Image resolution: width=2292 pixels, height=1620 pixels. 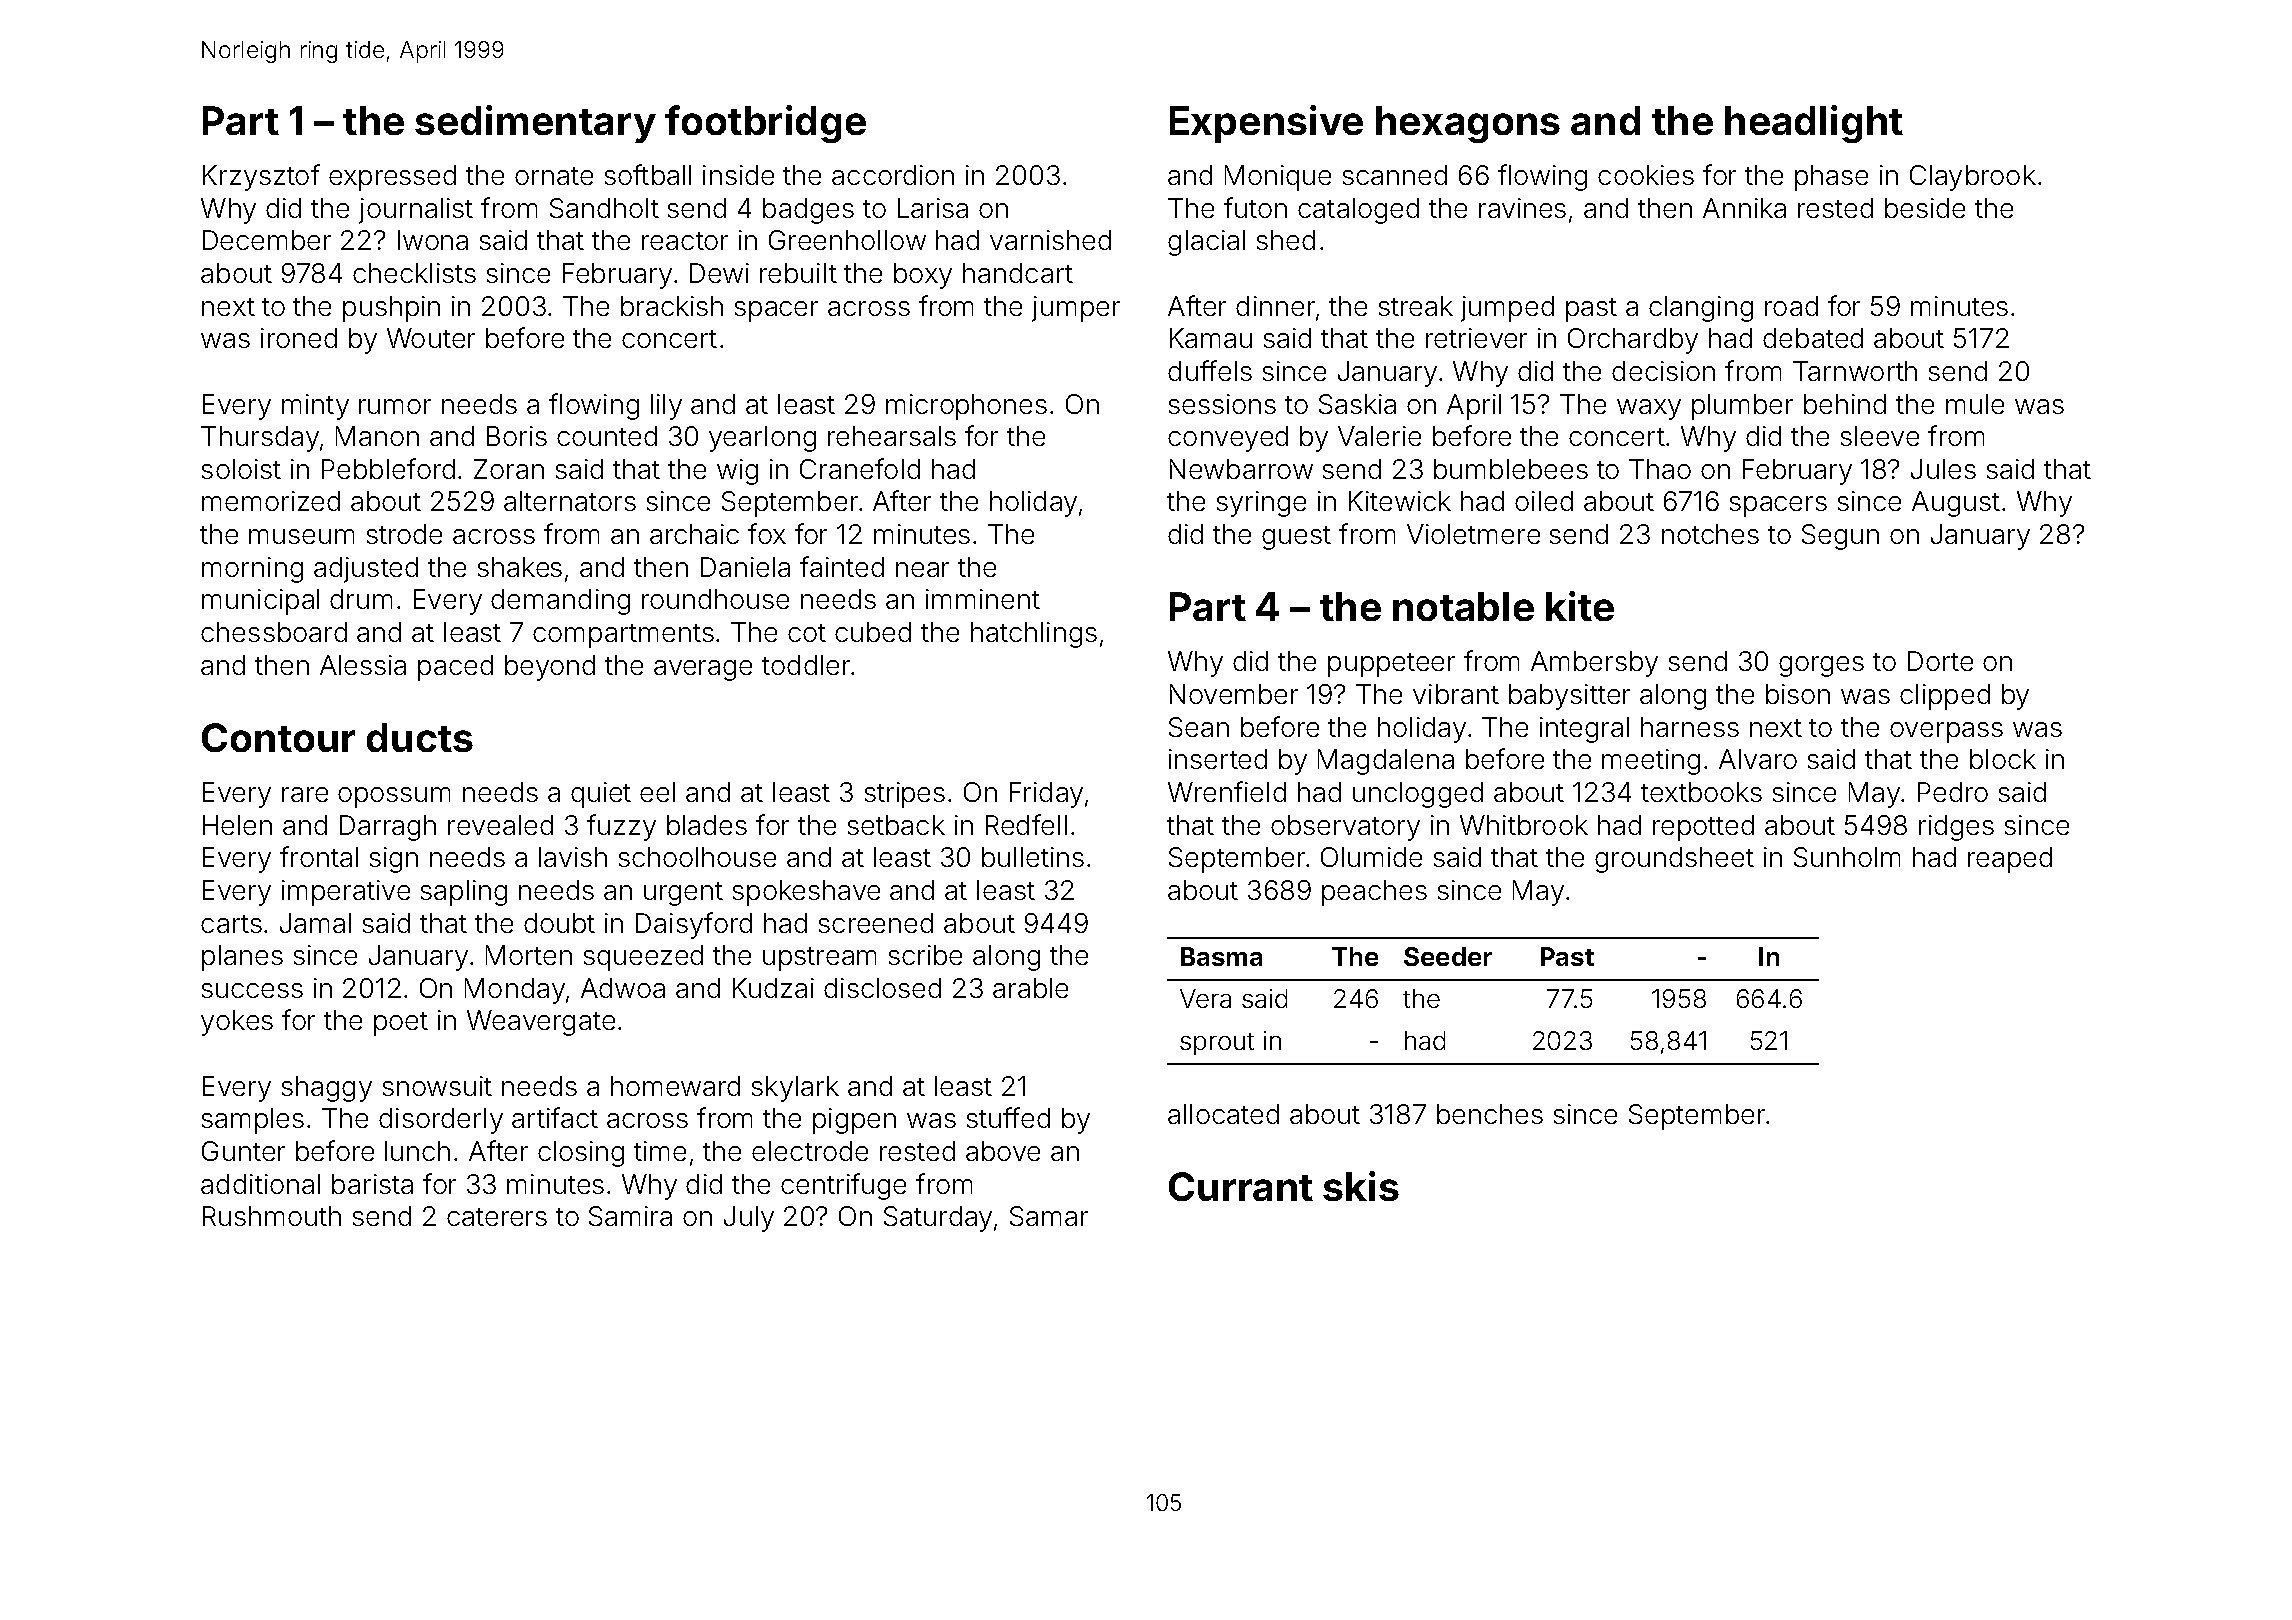 What do you see at coordinates (272, 1216) in the page?
I see `Rushmouth` at bounding box center [272, 1216].
